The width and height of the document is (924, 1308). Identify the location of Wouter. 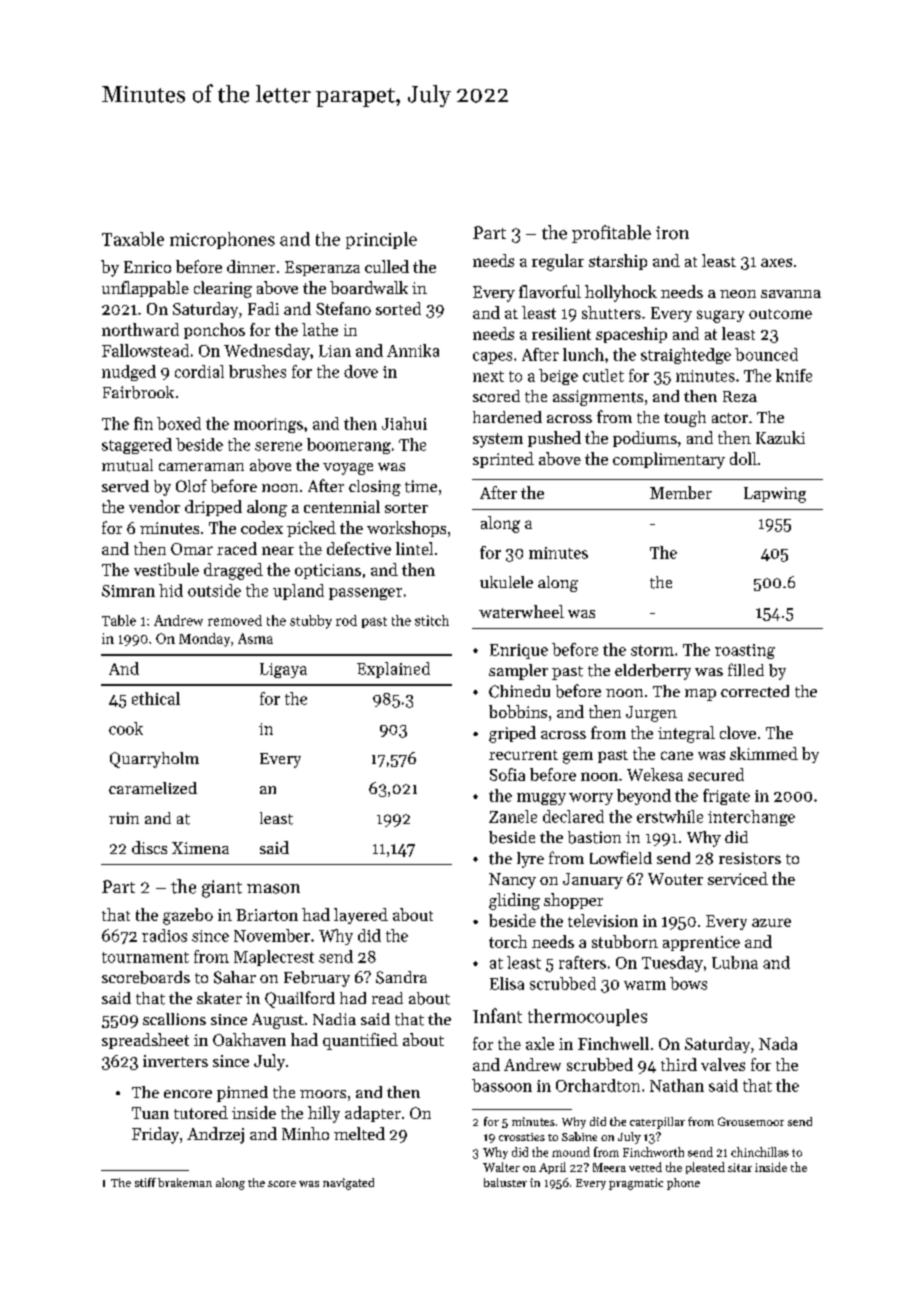
(675, 879).
